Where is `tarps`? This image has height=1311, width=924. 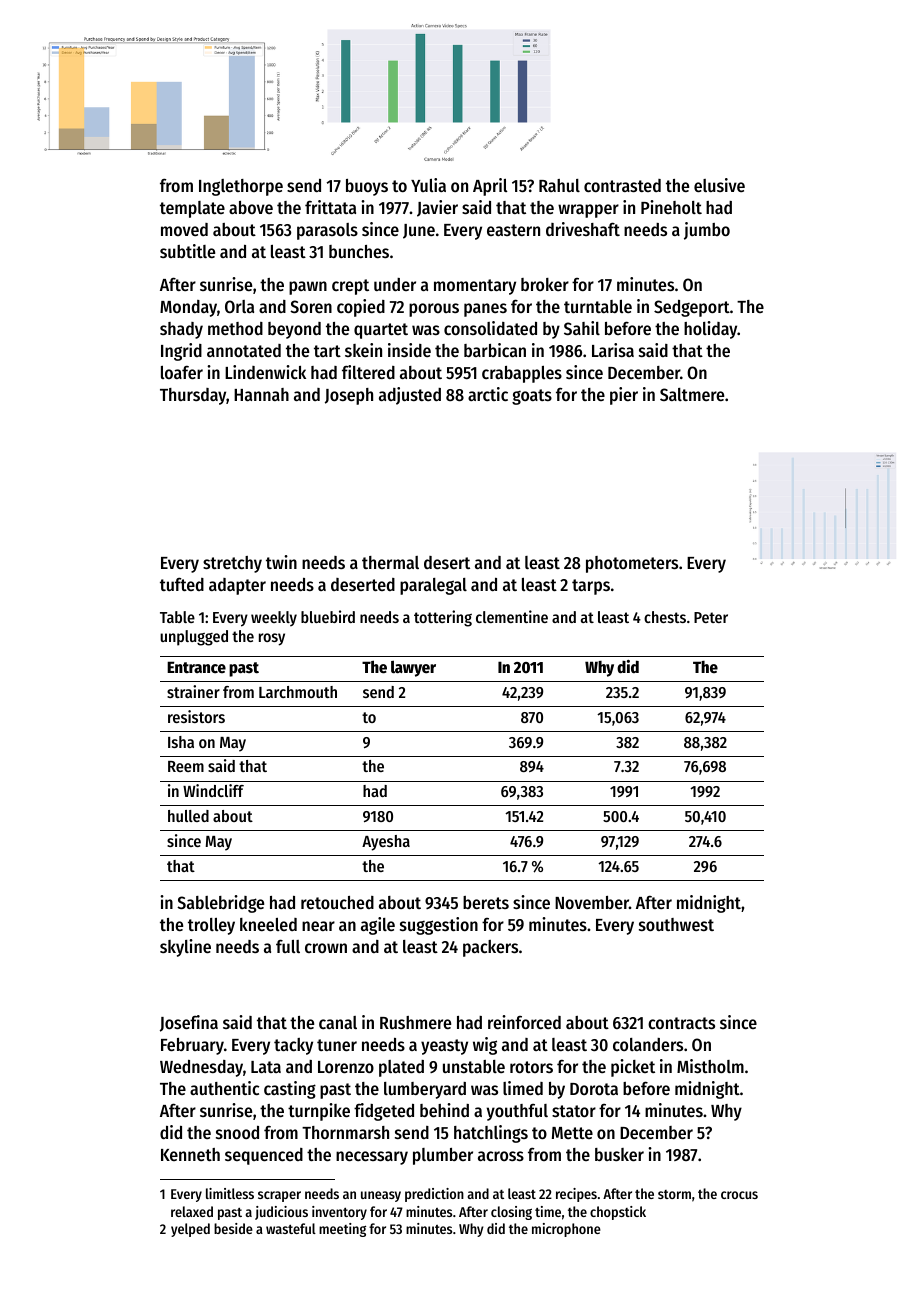 tarps is located at coordinates (591, 587).
